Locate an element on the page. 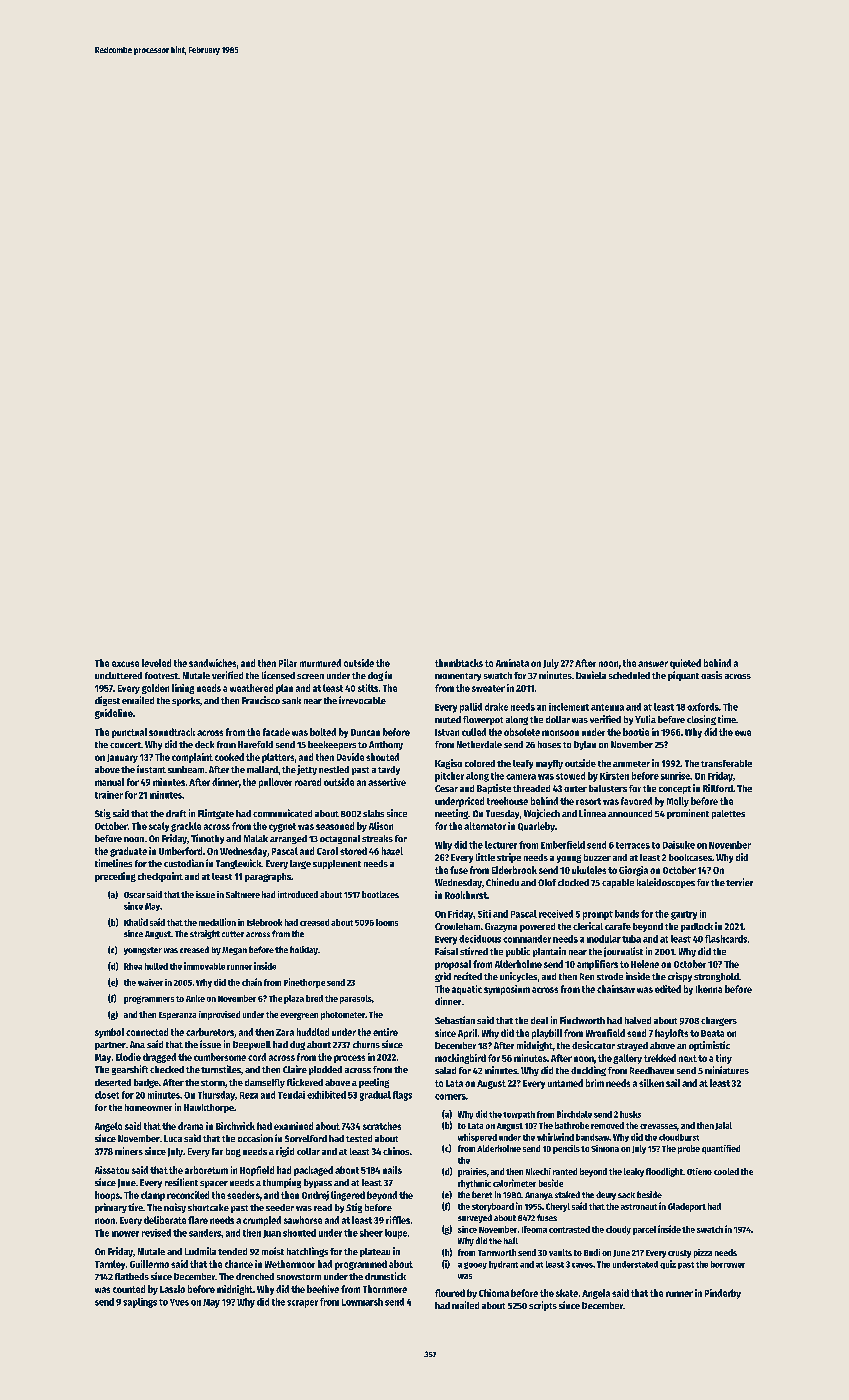  excuse is located at coordinates (125, 664).
